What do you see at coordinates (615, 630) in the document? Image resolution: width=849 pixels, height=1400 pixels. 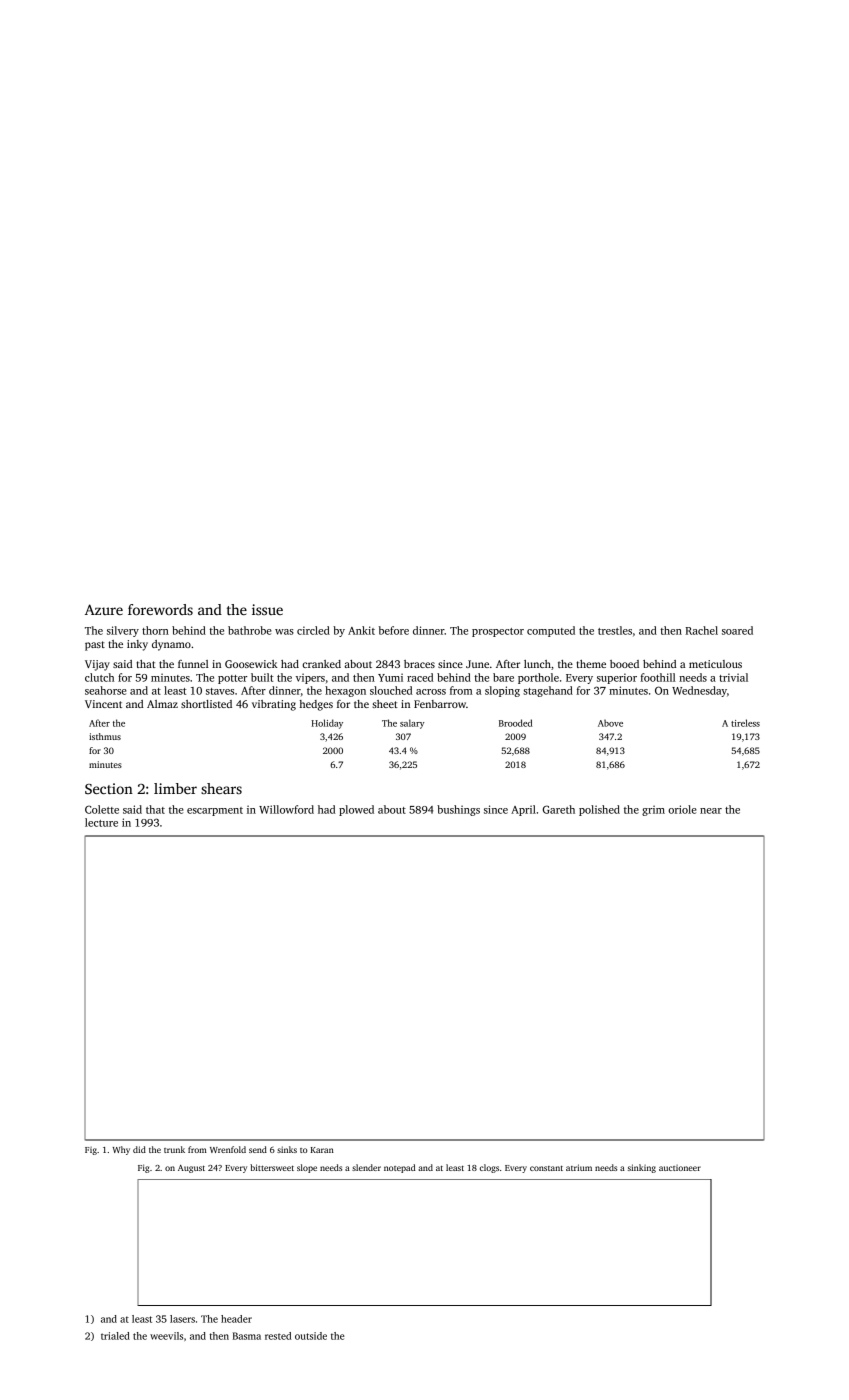 I see `trestles` at bounding box center [615, 630].
